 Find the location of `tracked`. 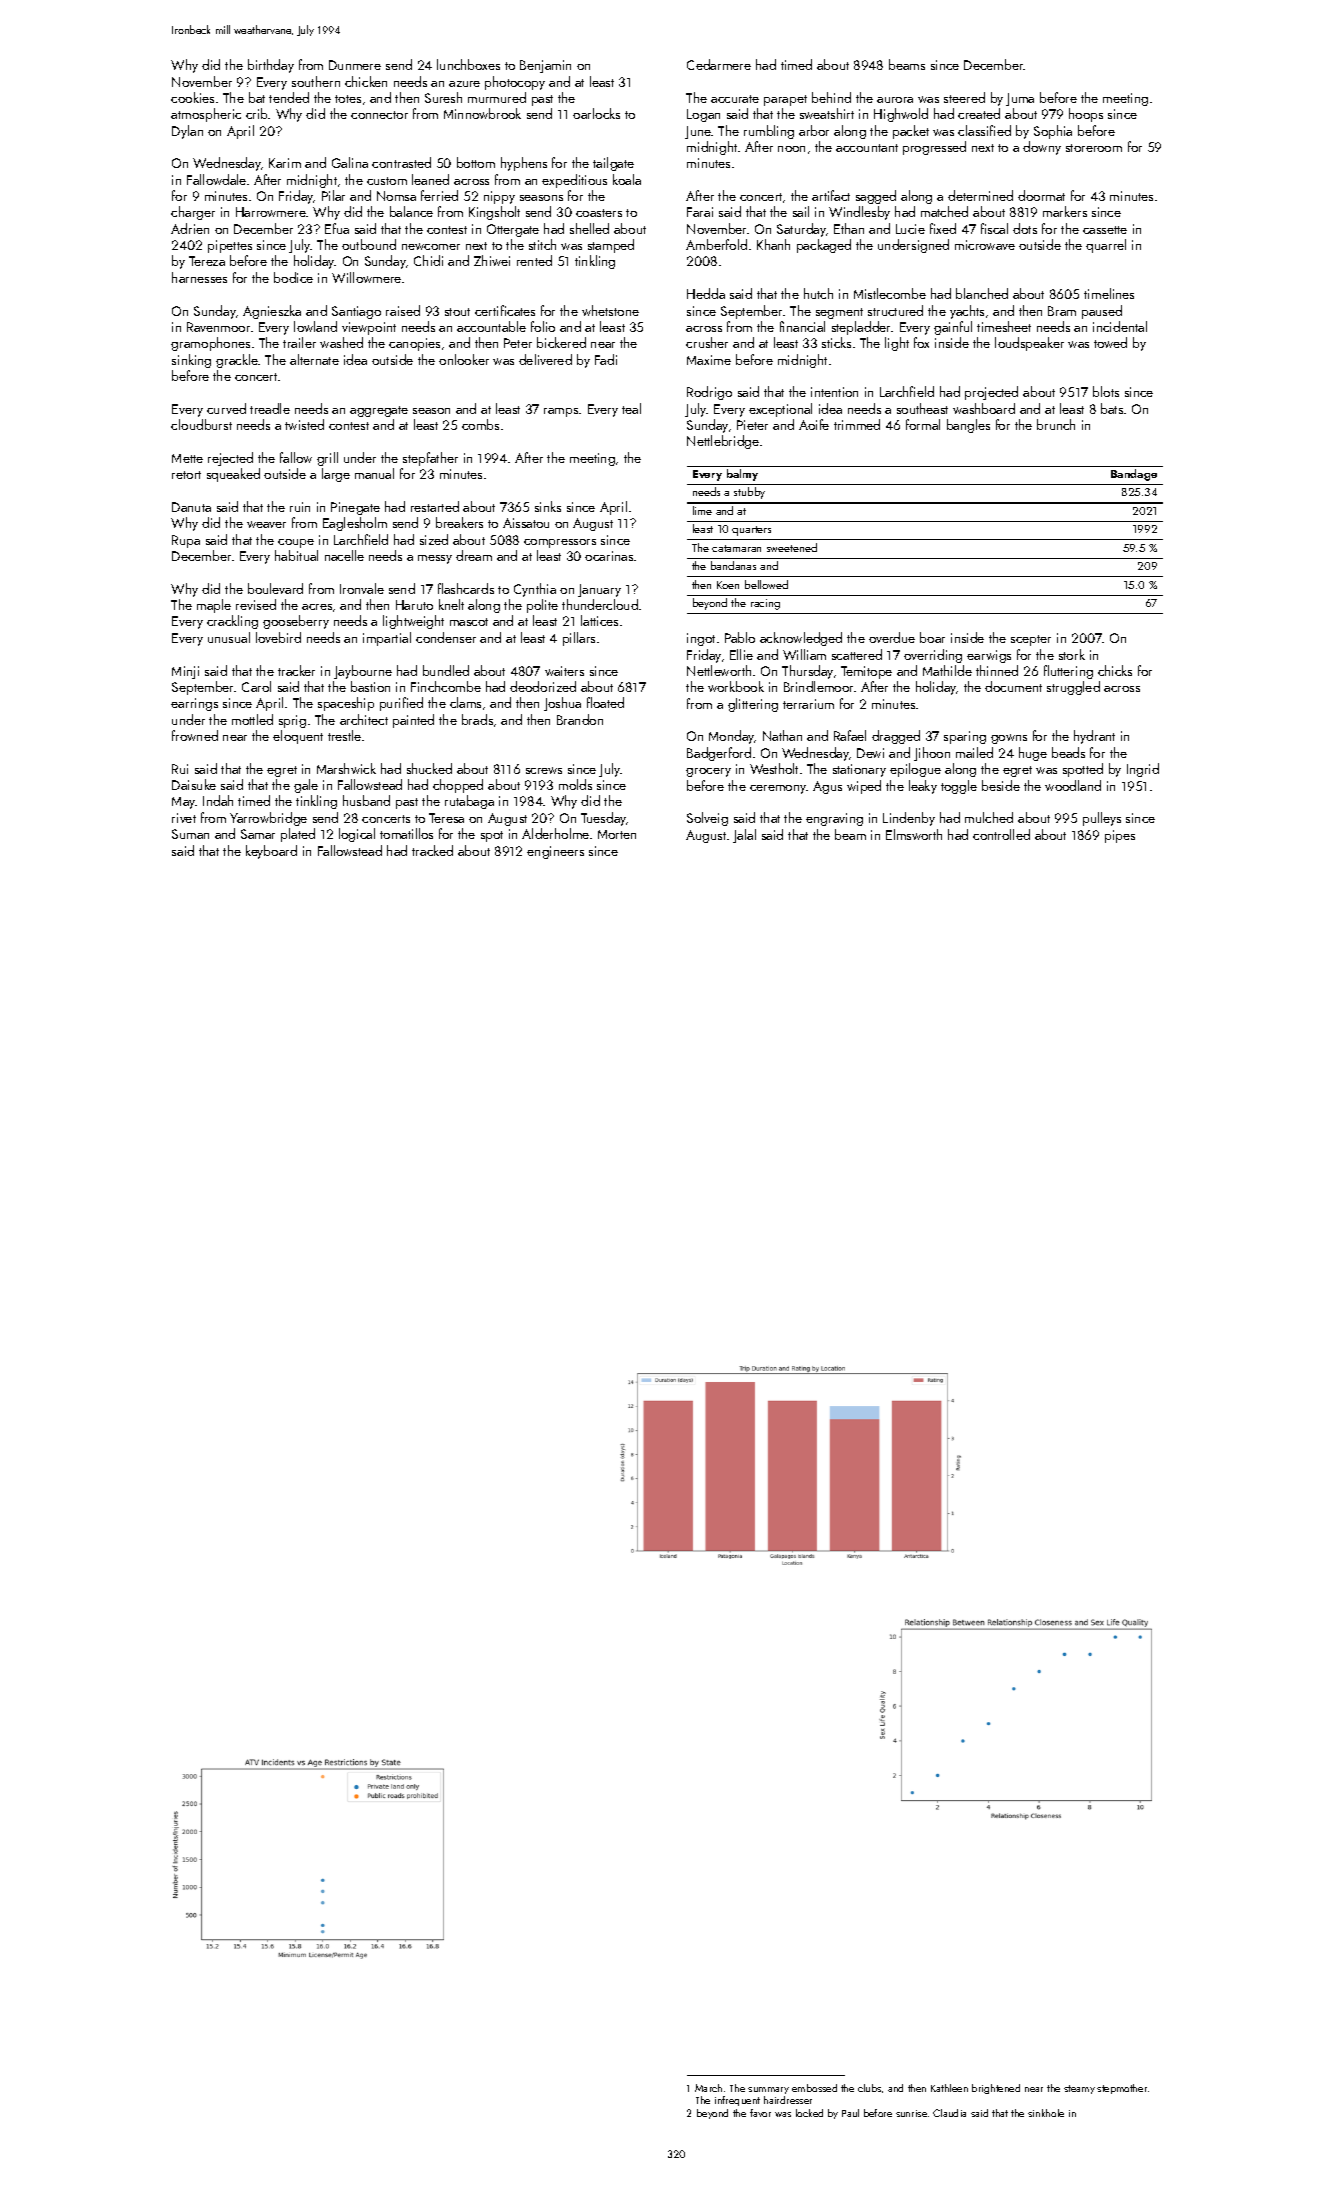

tracked is located at coordinates (432, 850).
